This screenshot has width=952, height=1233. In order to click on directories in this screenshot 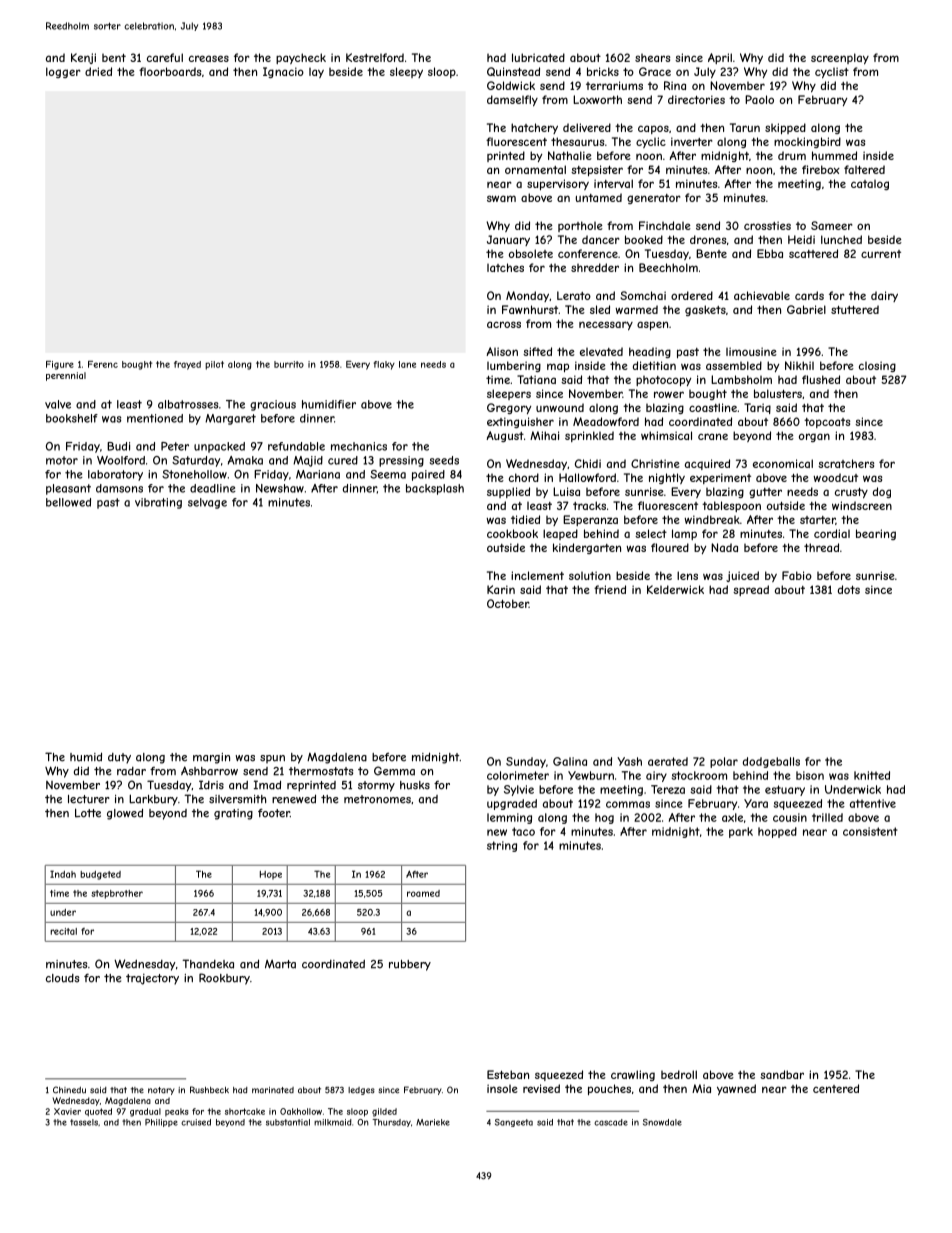, I will do `click(696, 99)`.
